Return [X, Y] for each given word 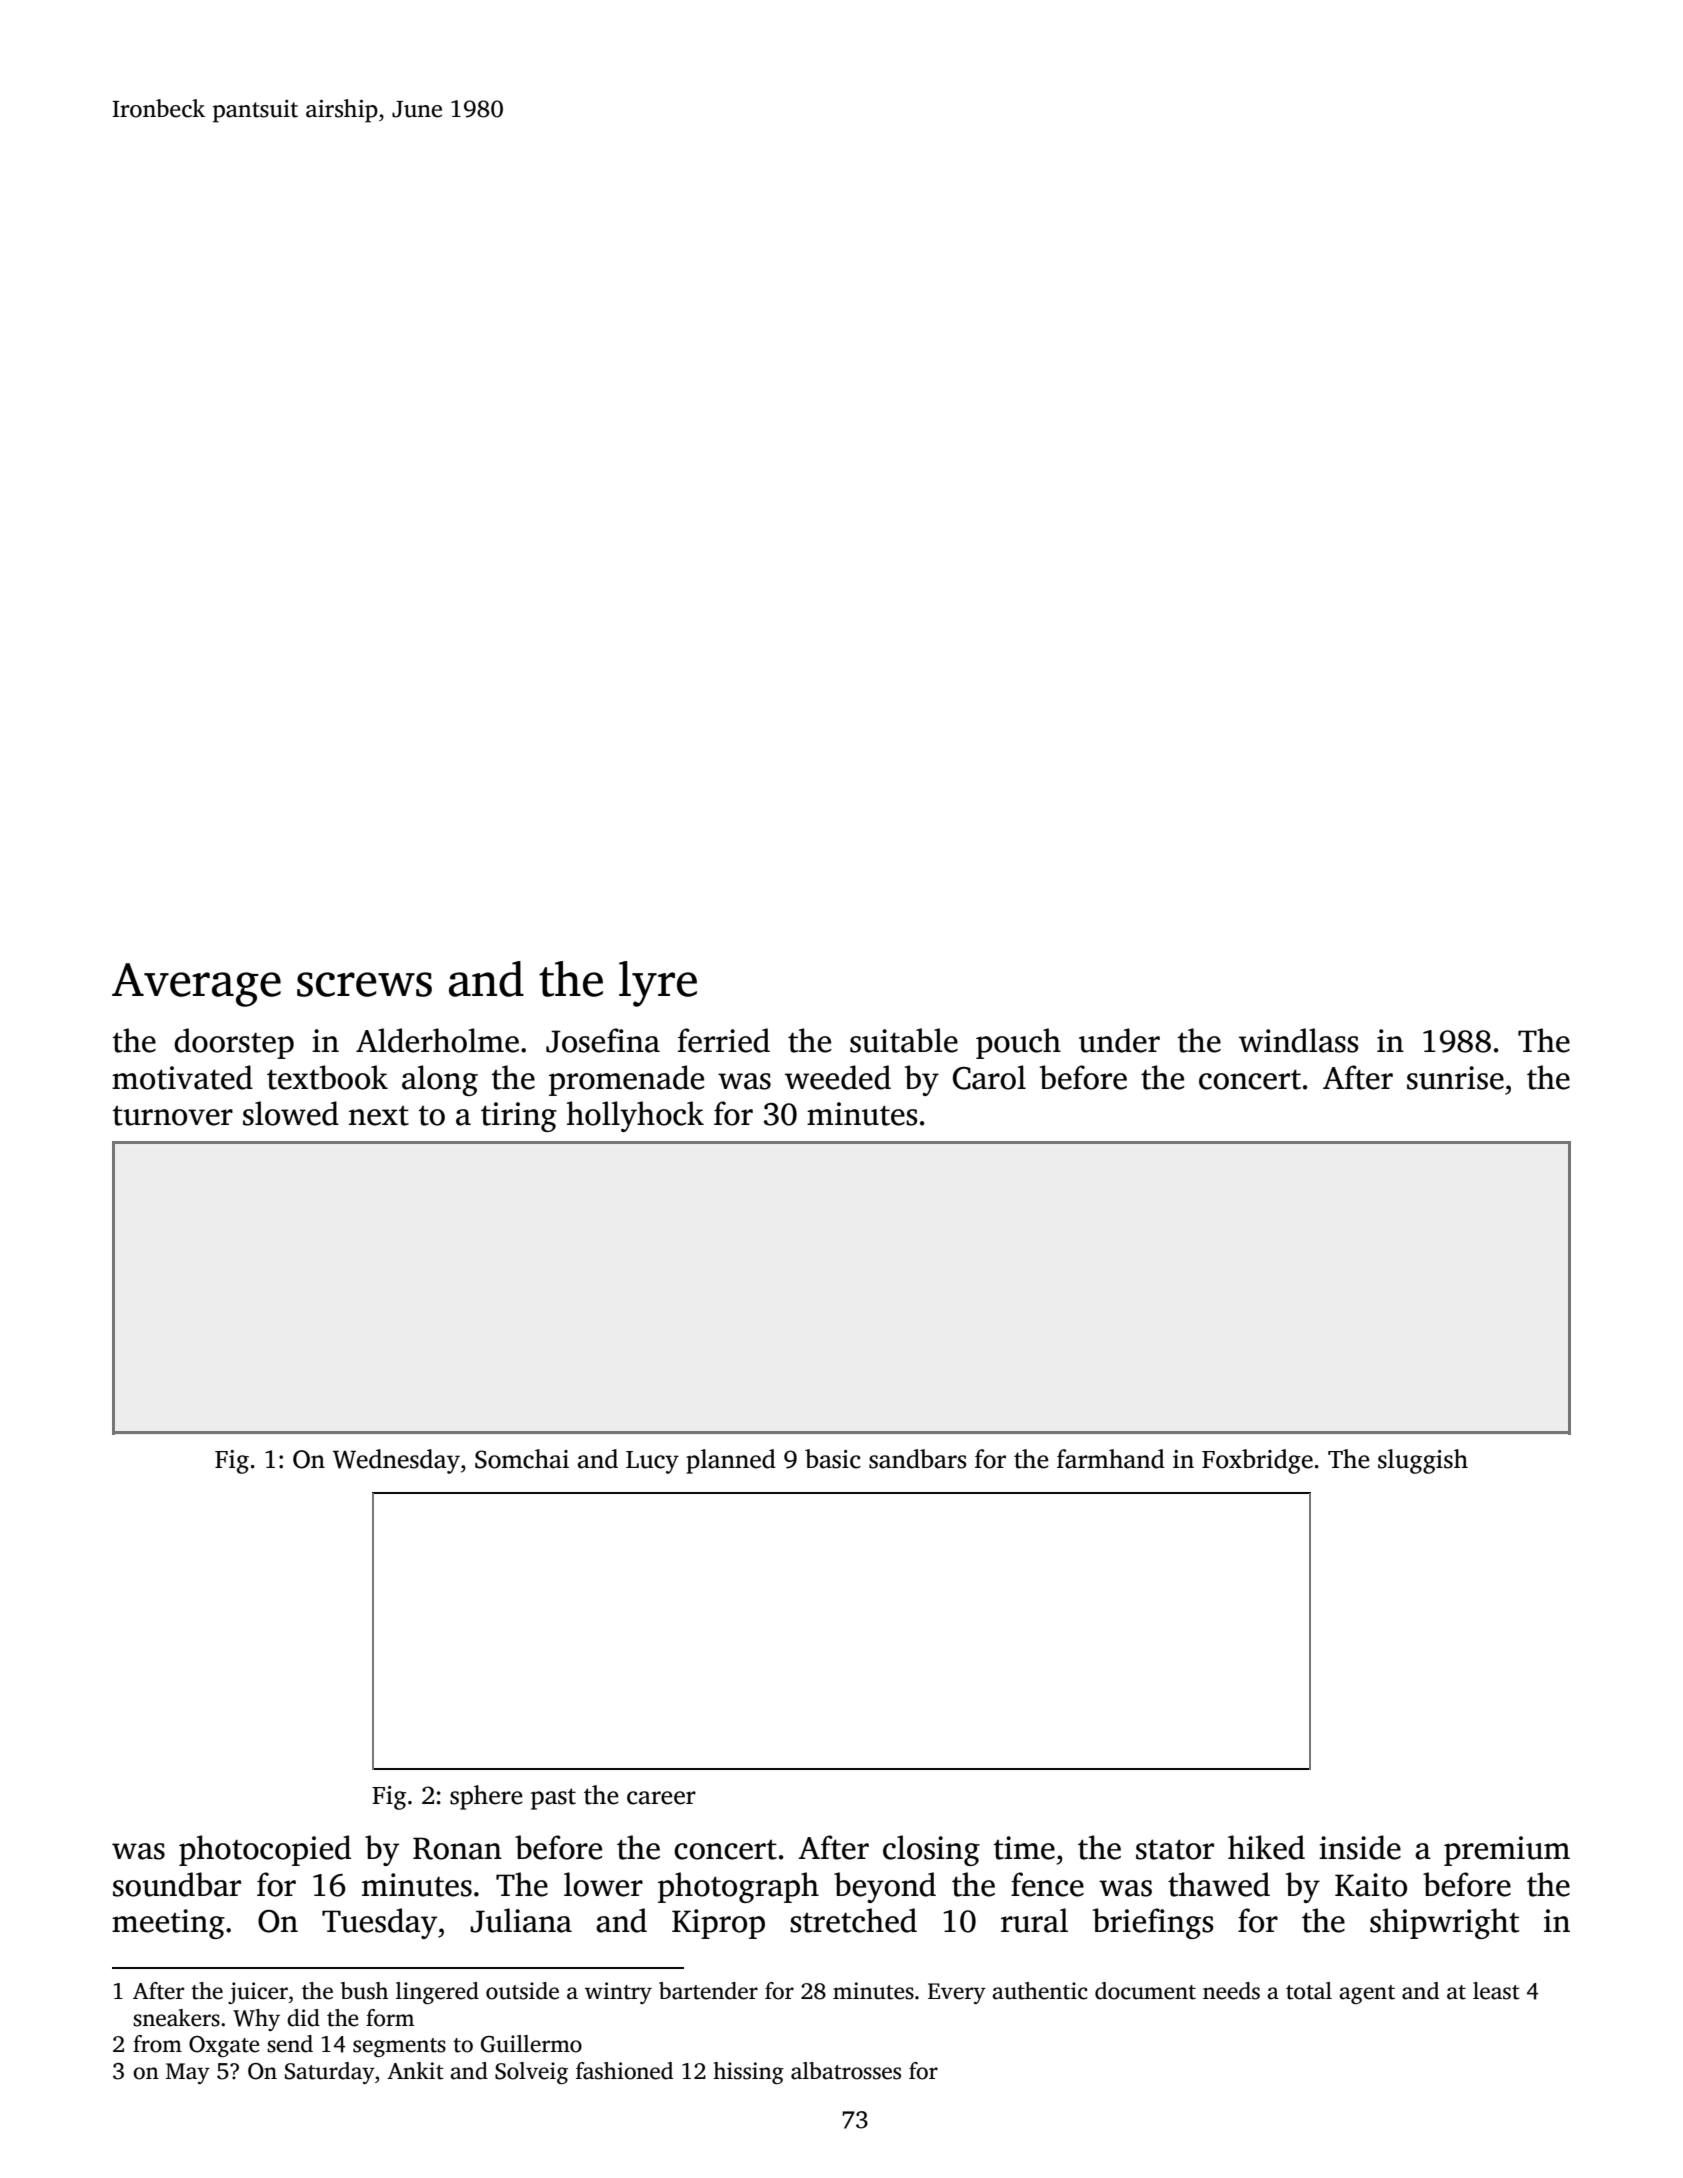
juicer [258, 1993]
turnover [173, 1116]
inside [1360, 1847]
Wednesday [396, 1461]
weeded [838, 1077]
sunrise [1455, 1078]
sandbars [918, 1459]
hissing [748, 2073]
